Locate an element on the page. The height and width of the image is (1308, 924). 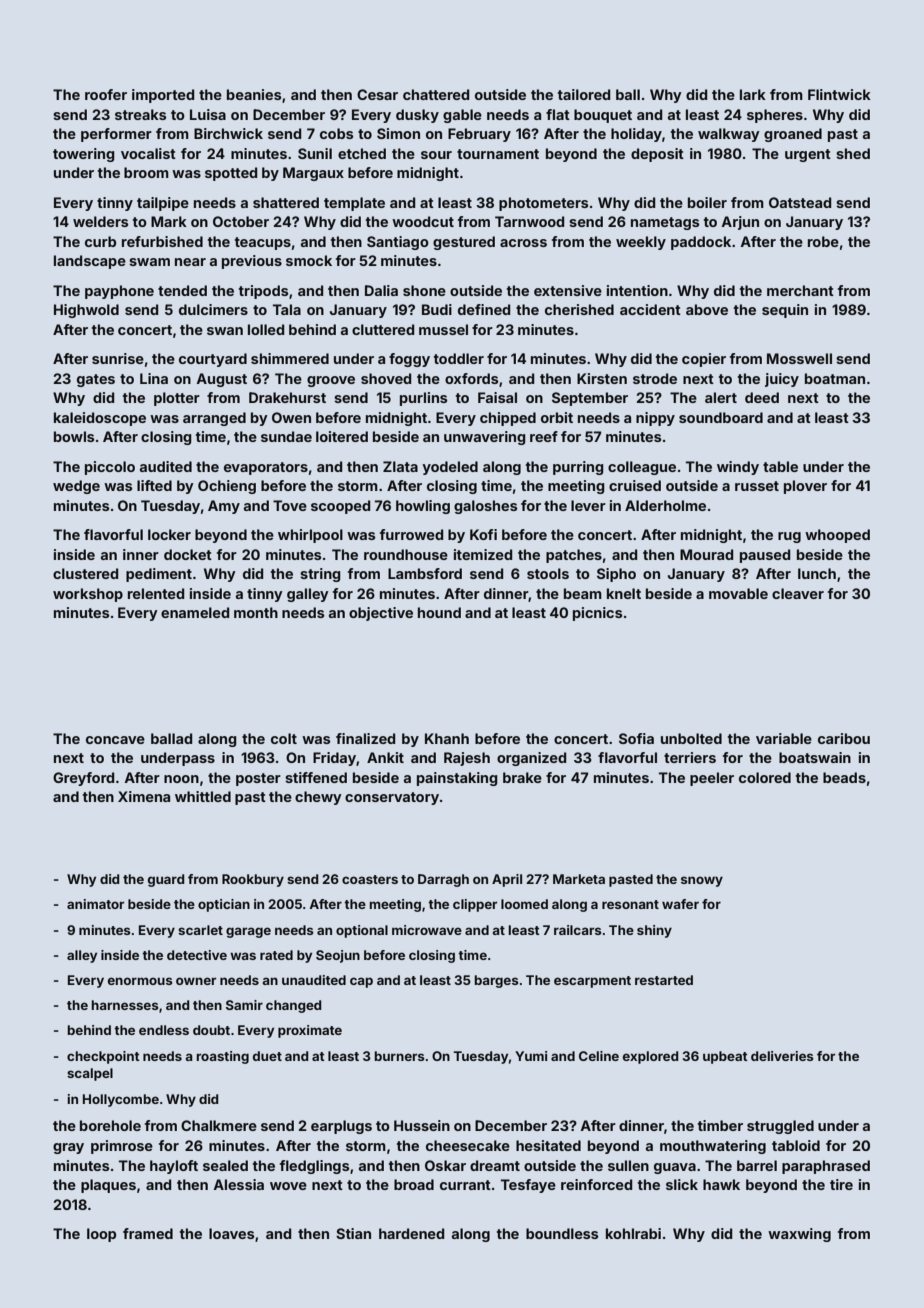
chewy is located at coordinates (318, 798).
